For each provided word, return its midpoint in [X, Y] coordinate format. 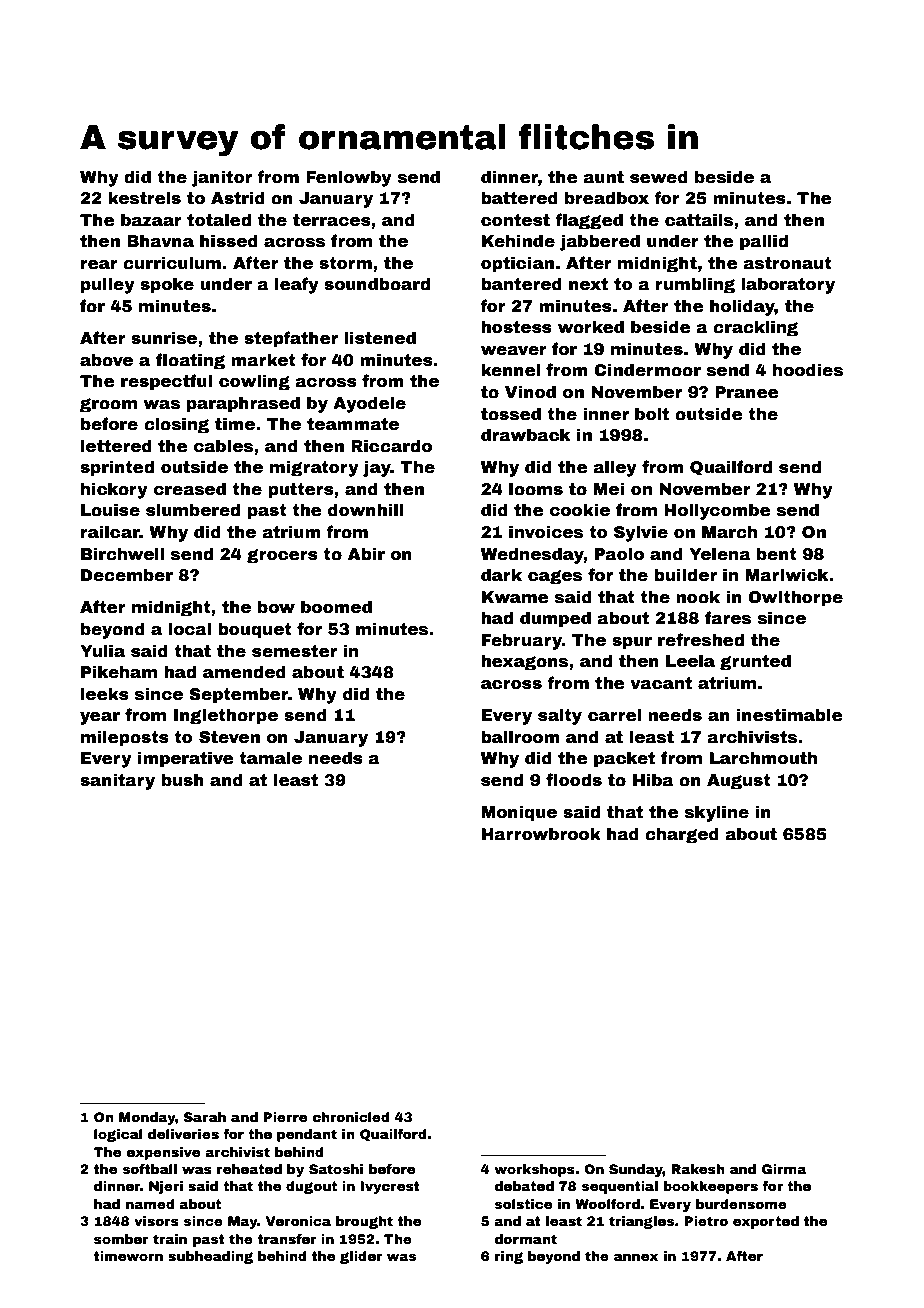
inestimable [790, 715]
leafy [297, 285]
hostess [516, 327]
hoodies [808, 370]
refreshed [701, 640]
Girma [784, 1169]
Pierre [285, 1117]
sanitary [117, 781]
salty [560, 716]
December [127, 575]
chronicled [351, 1117]
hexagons [524, 662]
